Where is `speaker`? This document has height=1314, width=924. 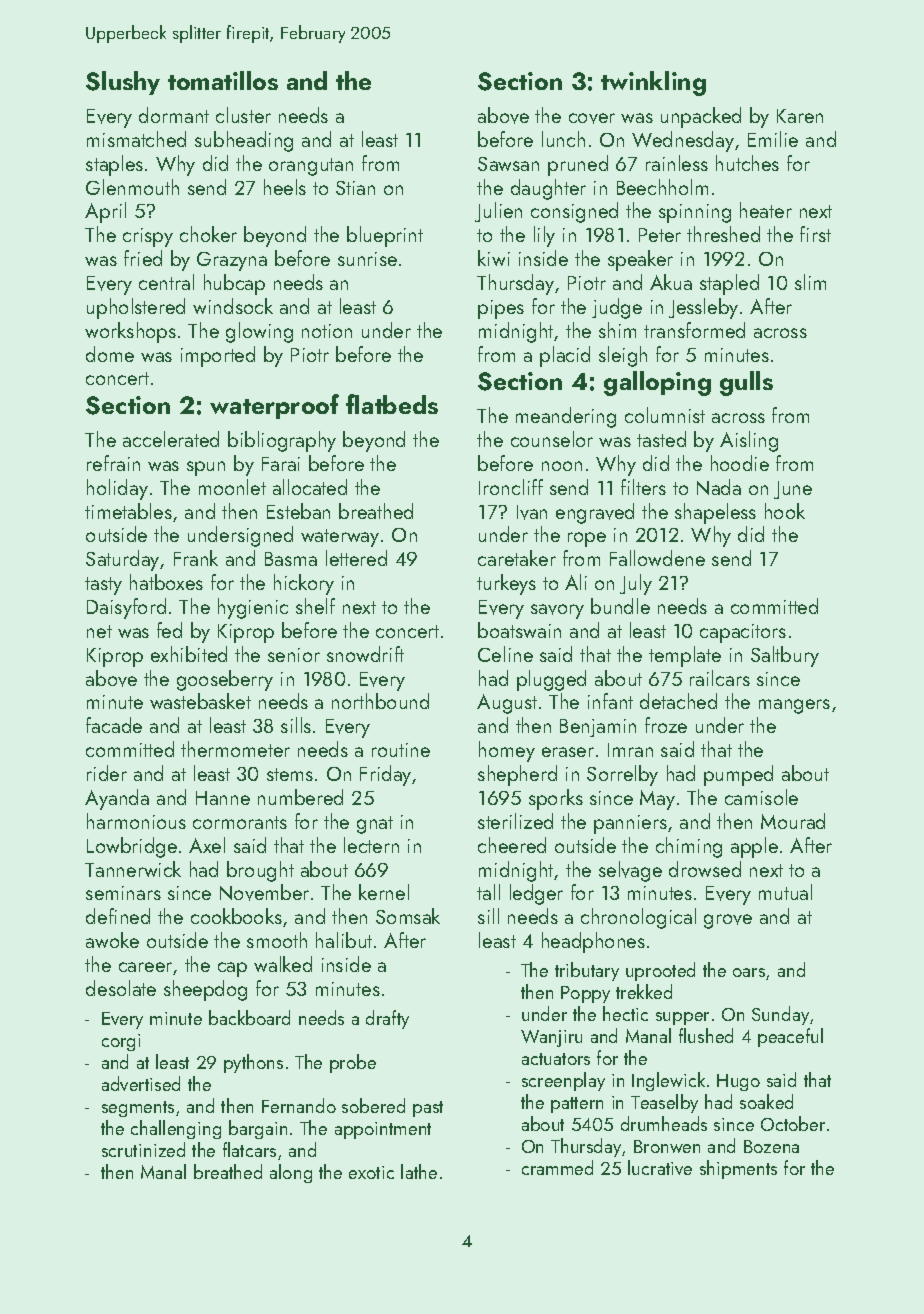 speaker is located at coordinates (640, 260).
